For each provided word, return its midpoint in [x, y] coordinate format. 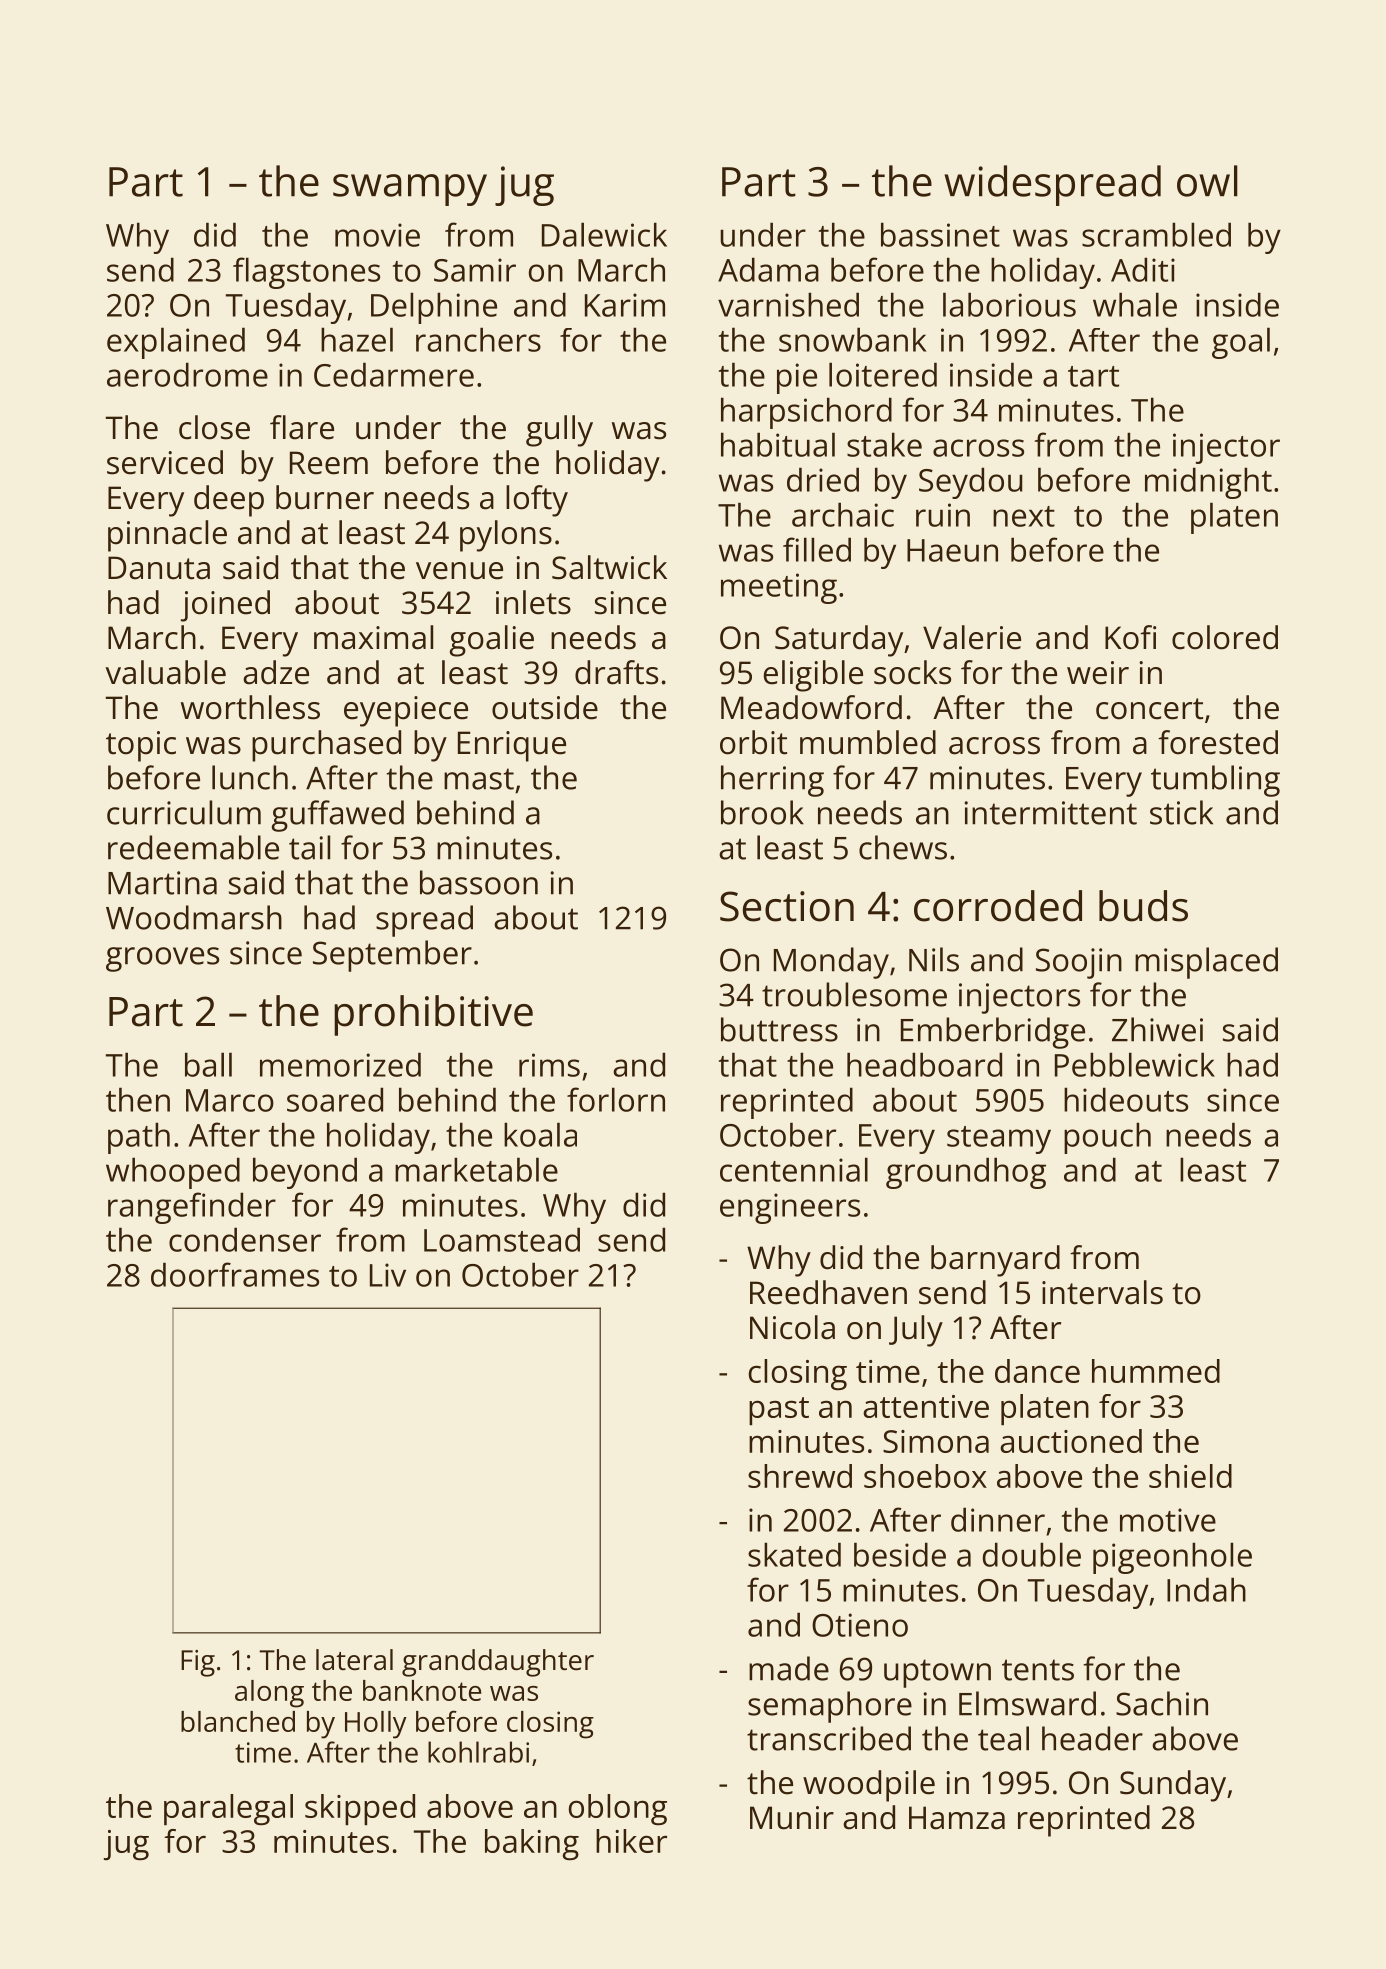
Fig [198, 1663]
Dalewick [604, 234]
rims [549, 1065]
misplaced [1206, 963]
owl [1207, 181]
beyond [305, 1173]
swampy [410, 190]
